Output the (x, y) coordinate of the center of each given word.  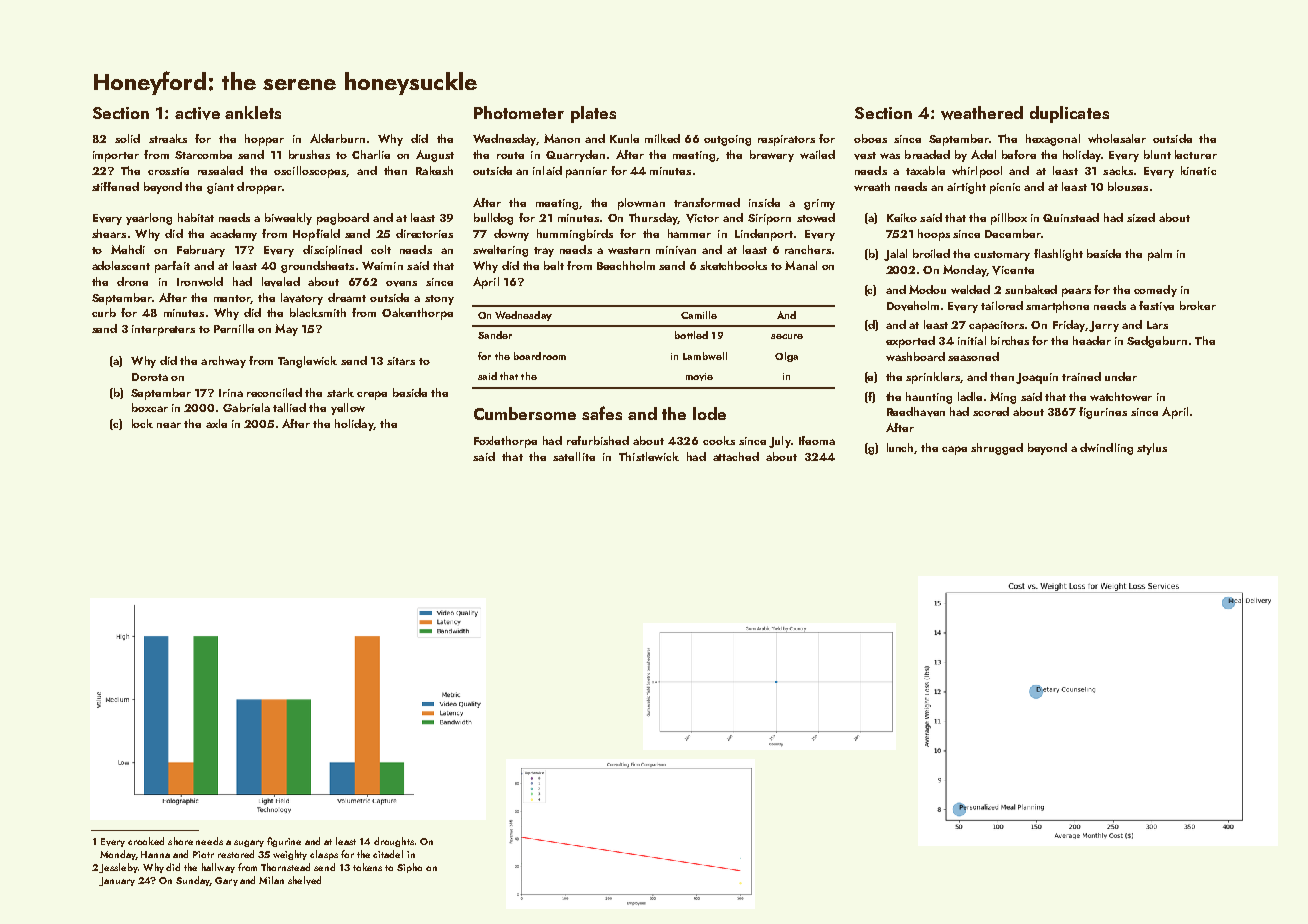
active (197, 113)
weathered (982, 113)
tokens (367, 867)
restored (236, 854)
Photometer (519, 112)
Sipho (409, 868)
